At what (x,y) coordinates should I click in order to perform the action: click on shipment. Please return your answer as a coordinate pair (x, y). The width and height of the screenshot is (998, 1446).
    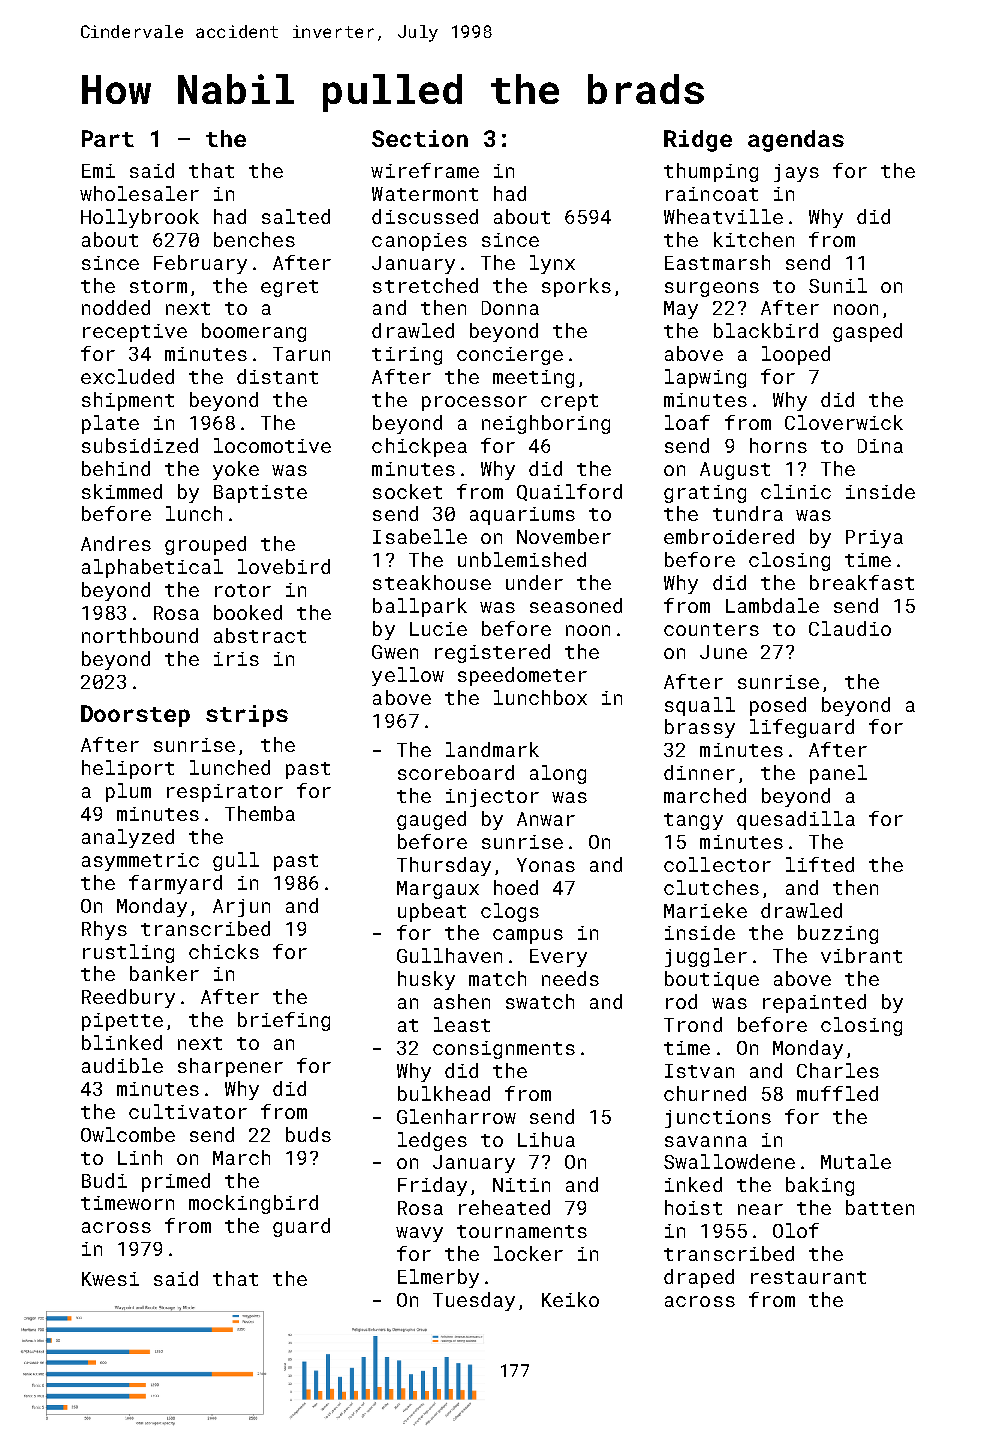
    Looking at the image, I should click on (128, 401).
